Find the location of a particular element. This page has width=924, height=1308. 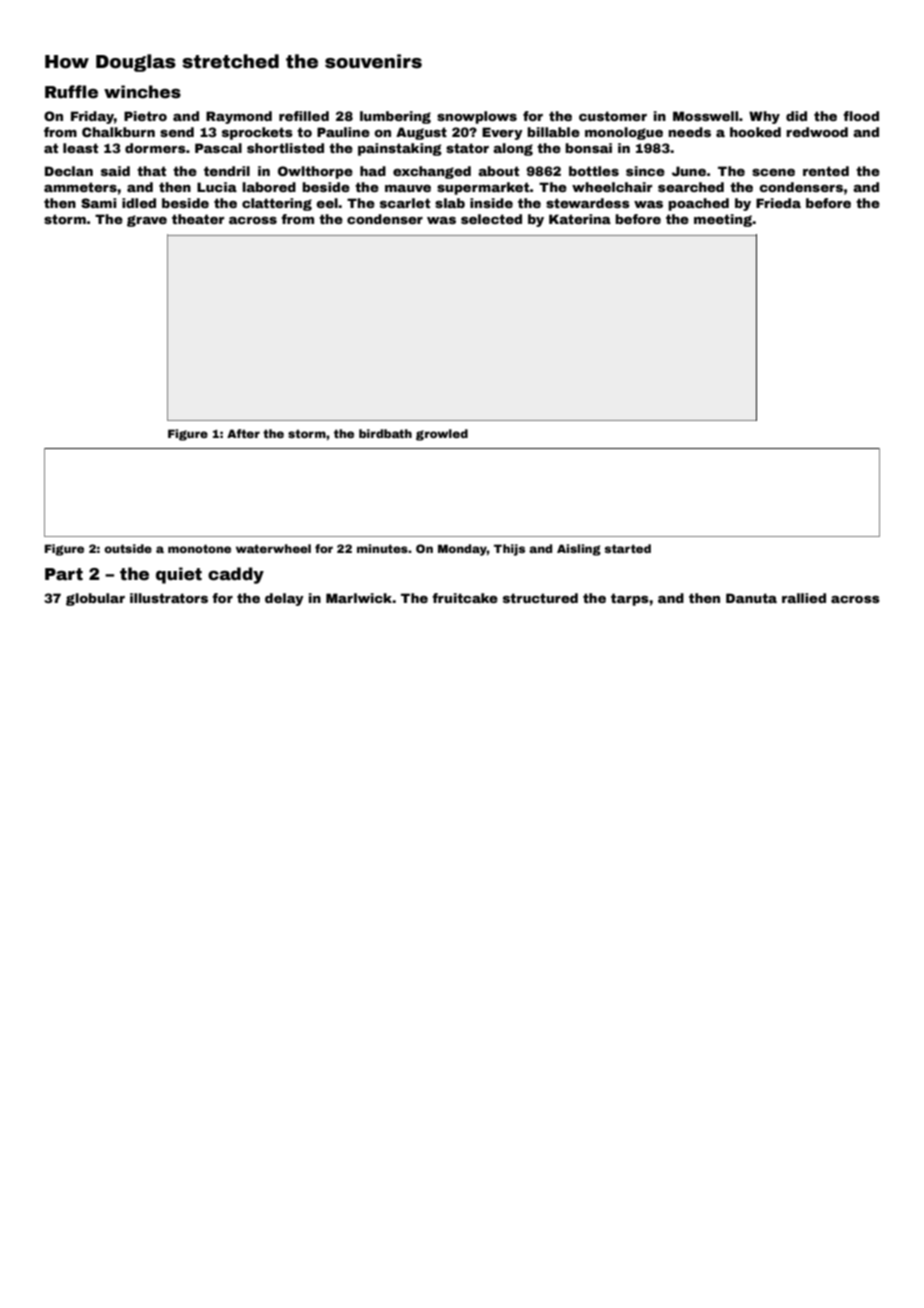

Part is located at coordinates (64, 574).
